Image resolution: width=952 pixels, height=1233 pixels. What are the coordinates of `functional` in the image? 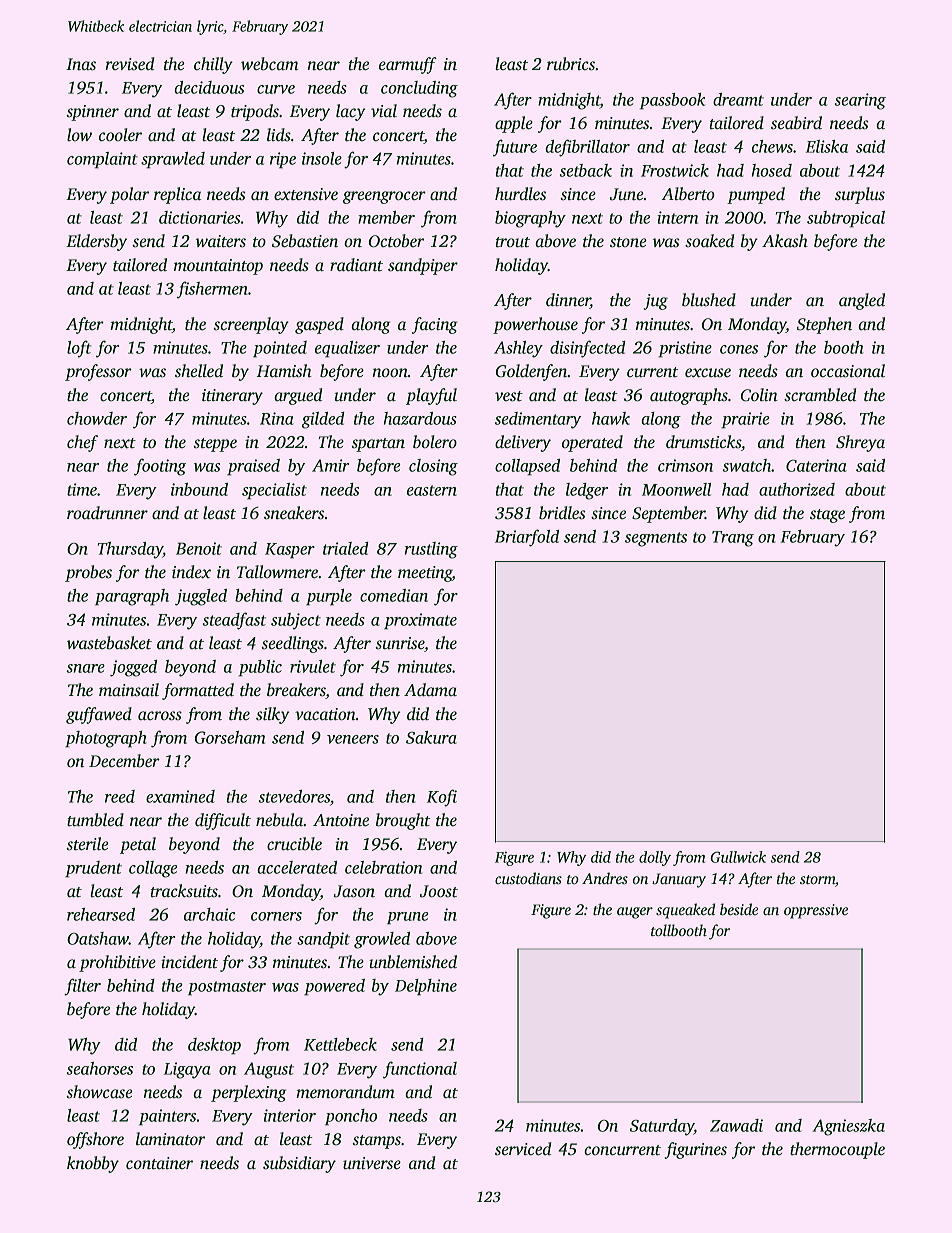 It's located at (420, 1070).
